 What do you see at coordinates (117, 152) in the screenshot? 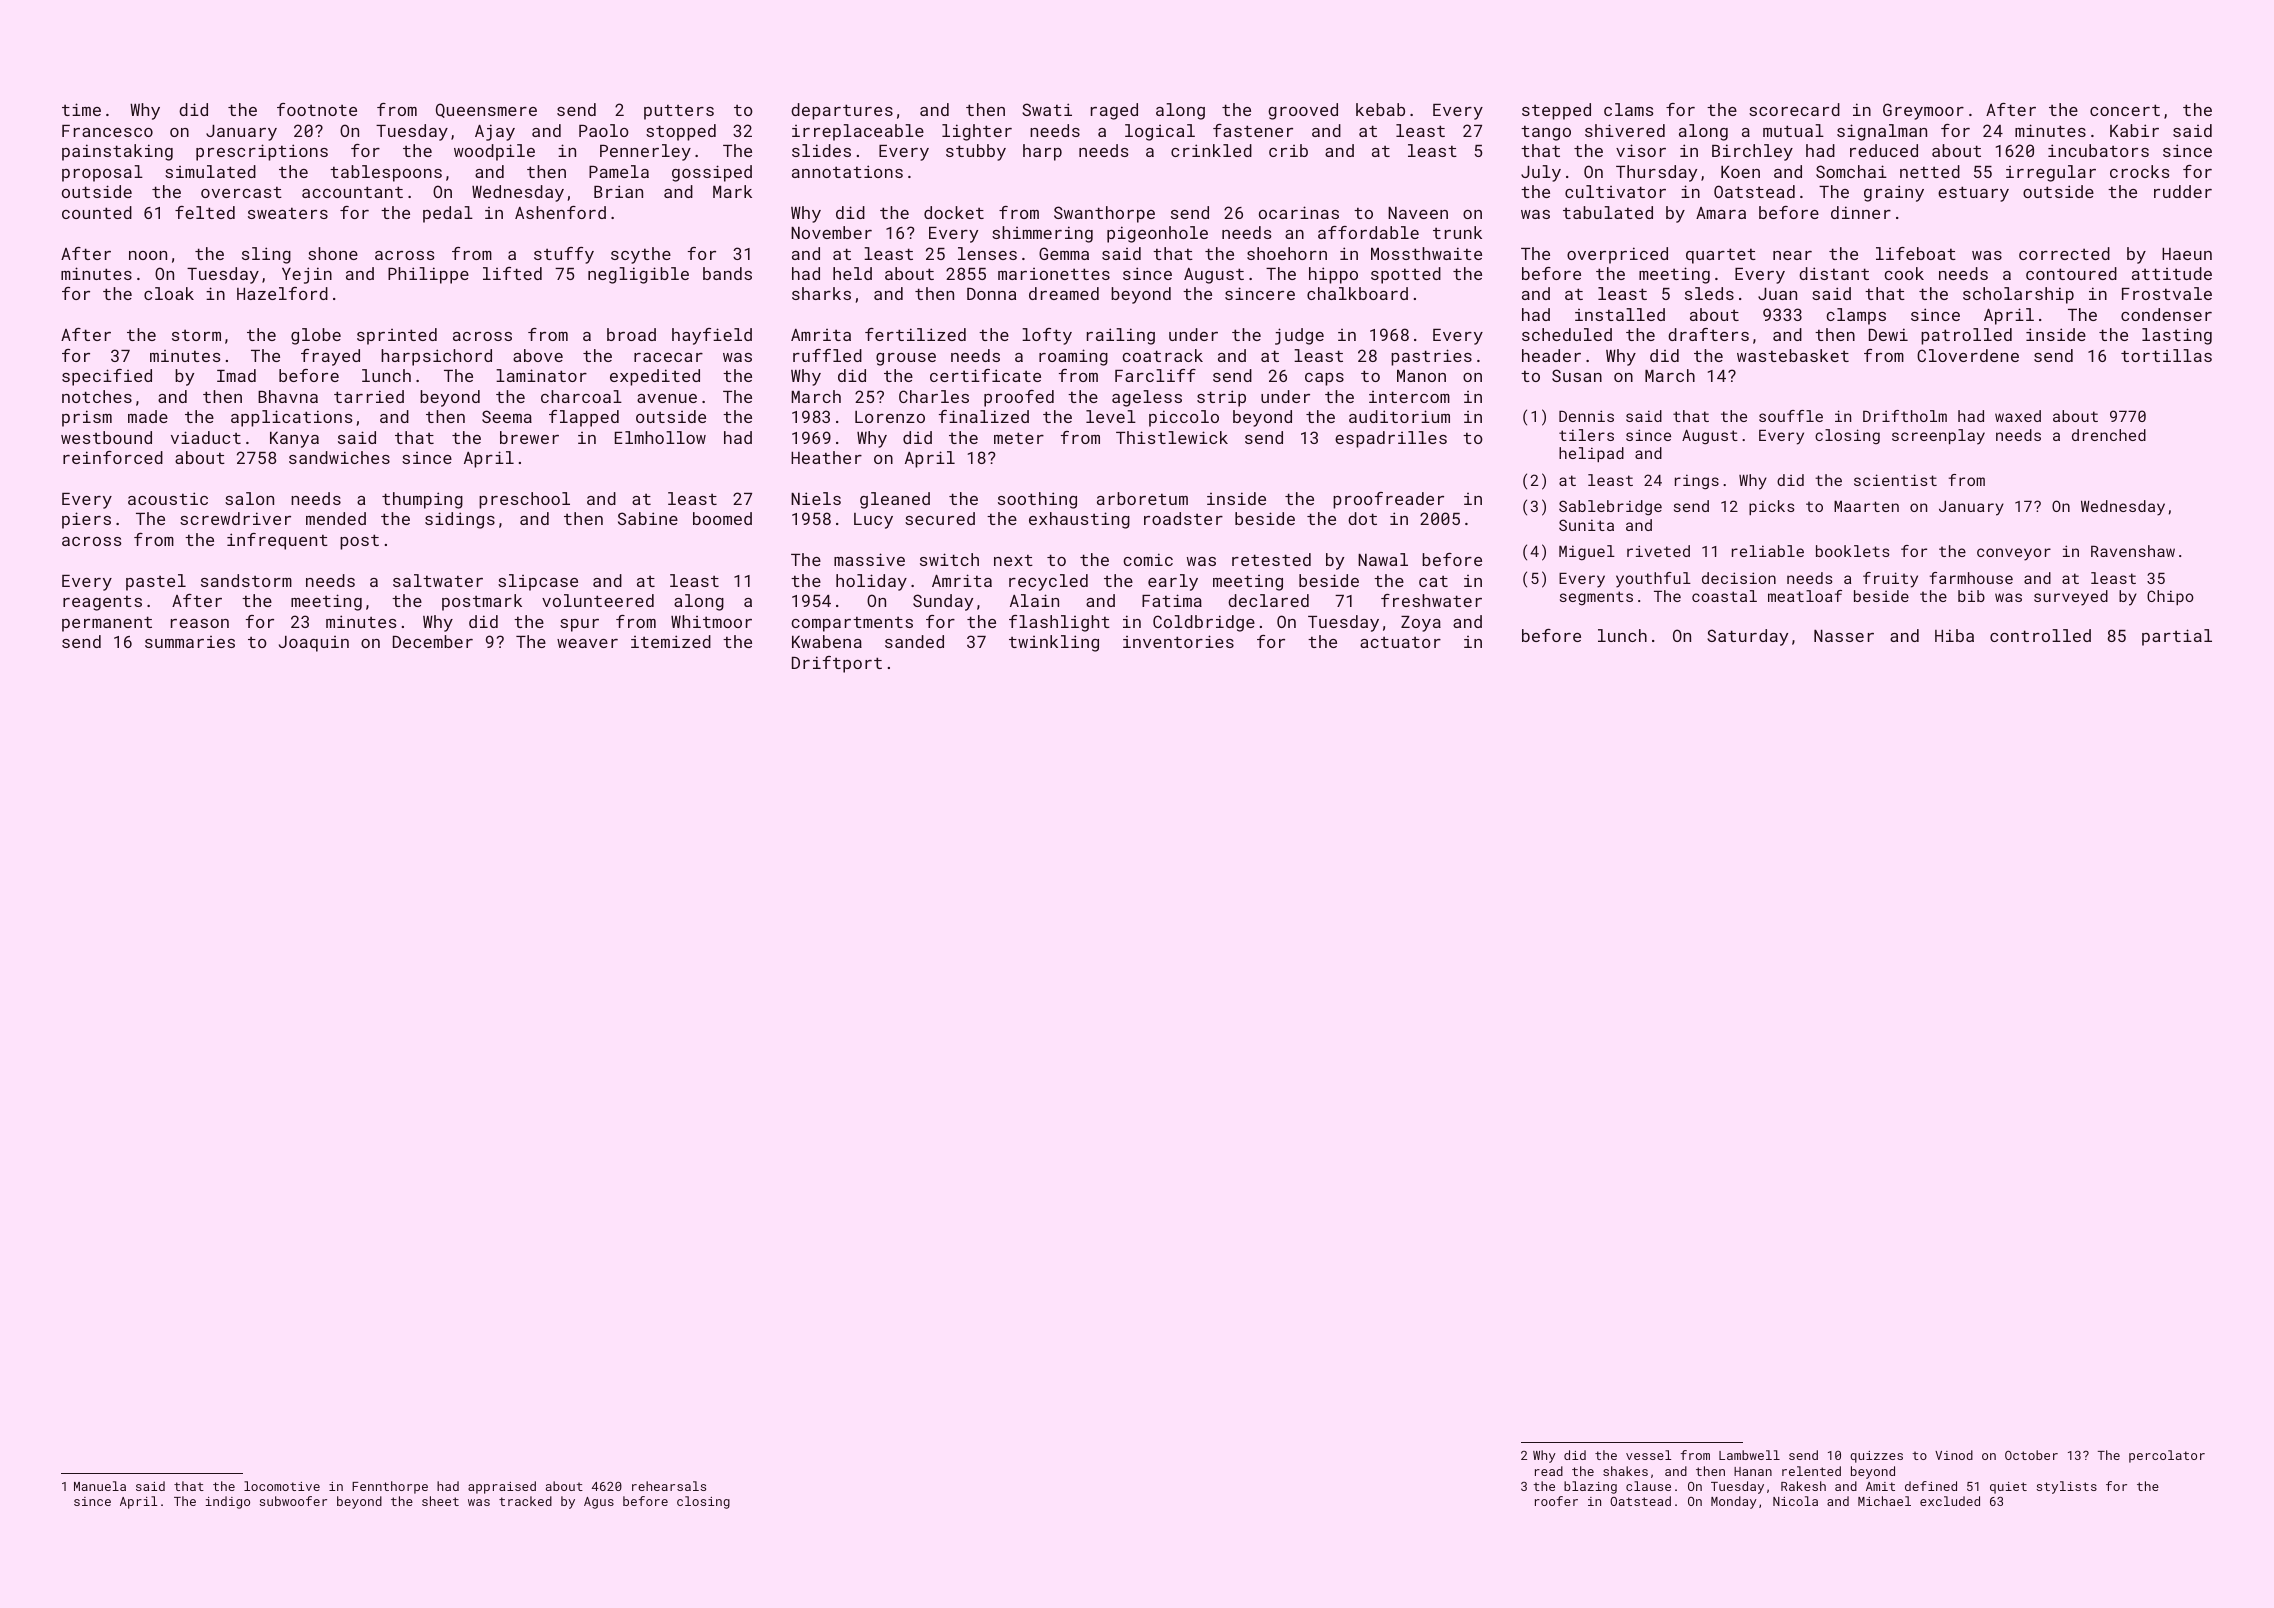
I see `painstaking` at bounding box center [117, 152].
